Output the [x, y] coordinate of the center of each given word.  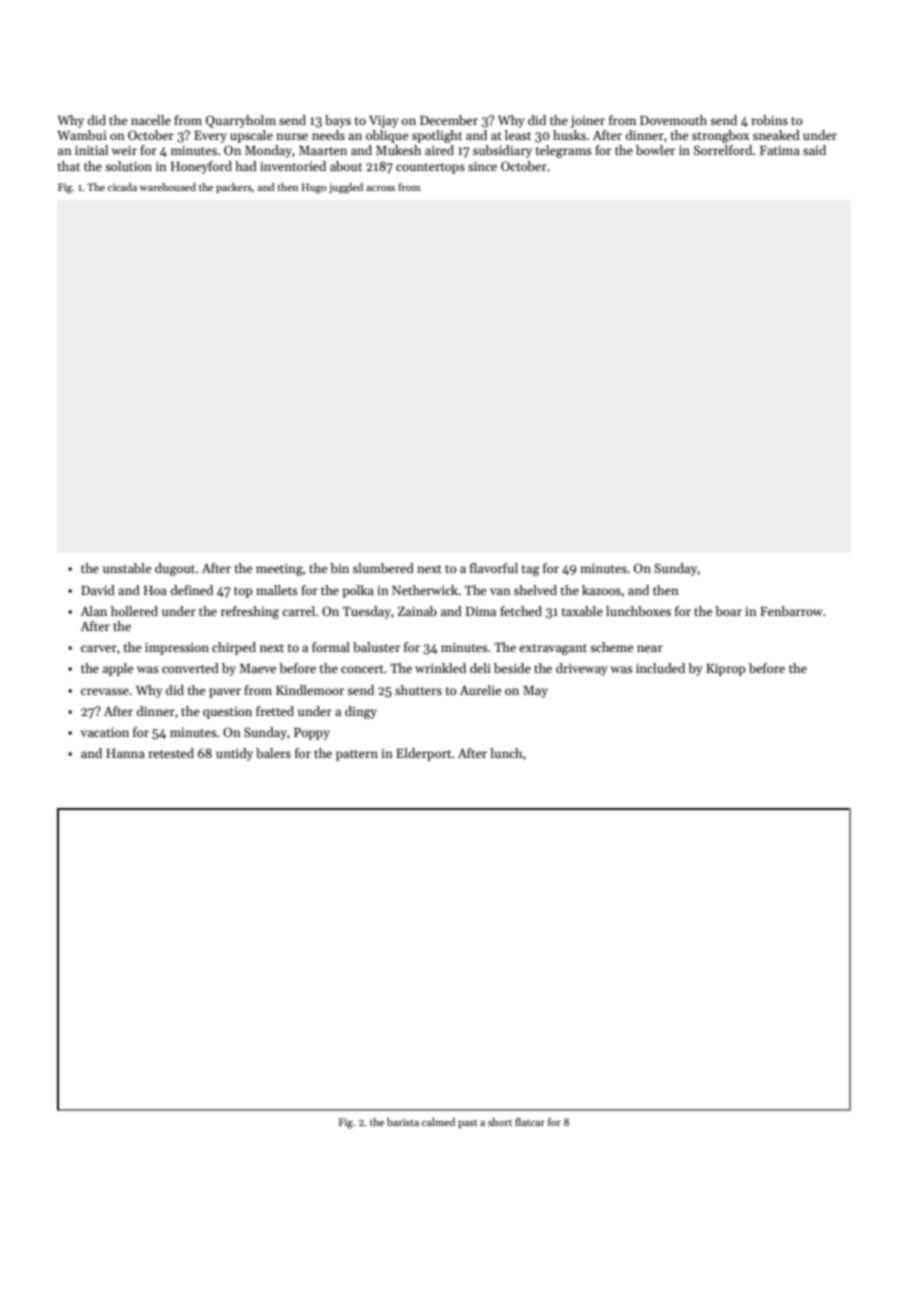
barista [403, 1122]
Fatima [780, 150]
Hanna [125, 753]
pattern [357, 755]
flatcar [530, 1122]
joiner [588, 122]
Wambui [82, 135]
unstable [127, 568]
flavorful [494, 568]
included [660, 668]
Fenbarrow [791, 611]
